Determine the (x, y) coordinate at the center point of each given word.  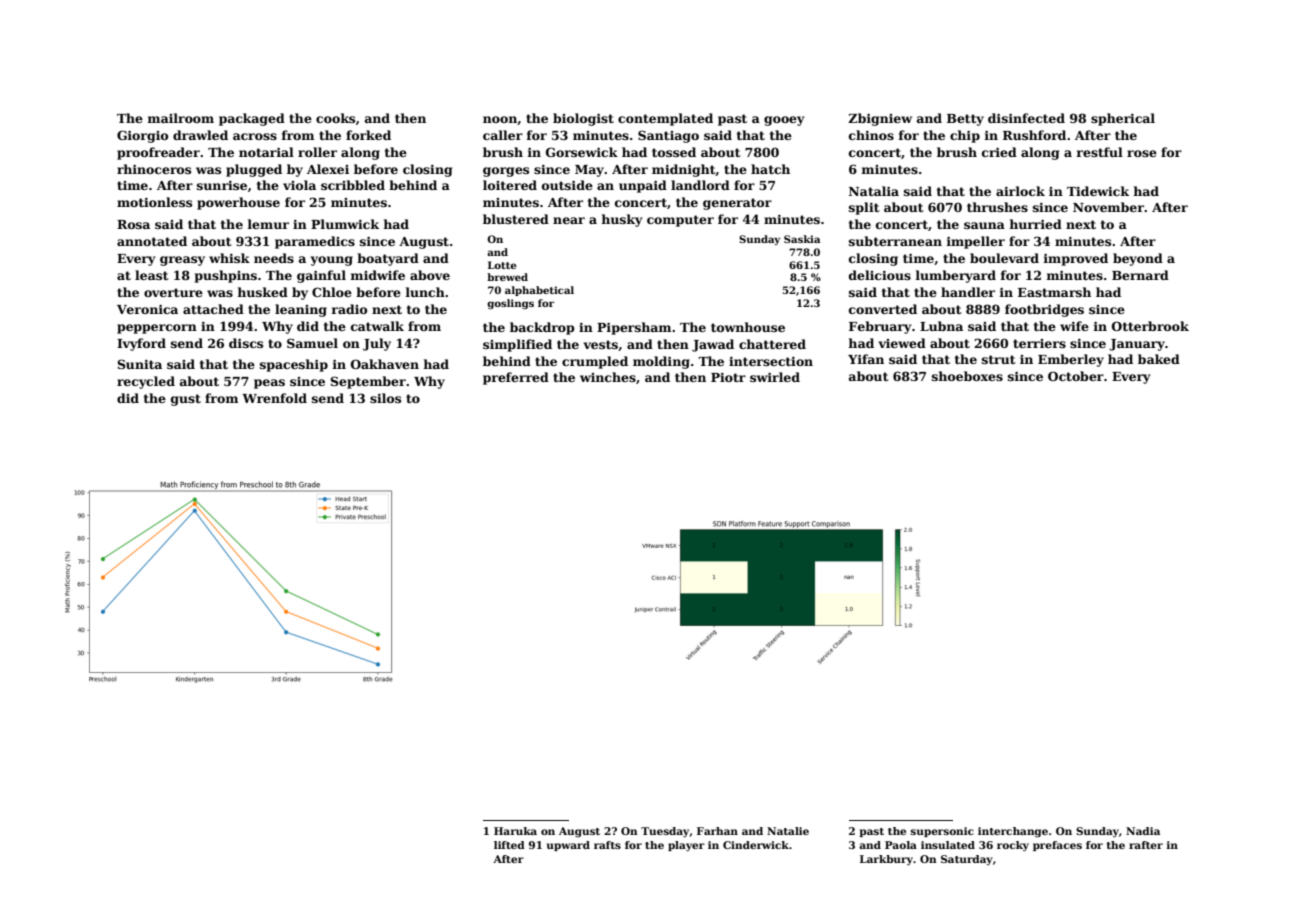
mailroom (180, 118)
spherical (1123, 119)
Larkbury (886, 860)
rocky (1013, 846)
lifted (509, 845)
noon (500, 119)
